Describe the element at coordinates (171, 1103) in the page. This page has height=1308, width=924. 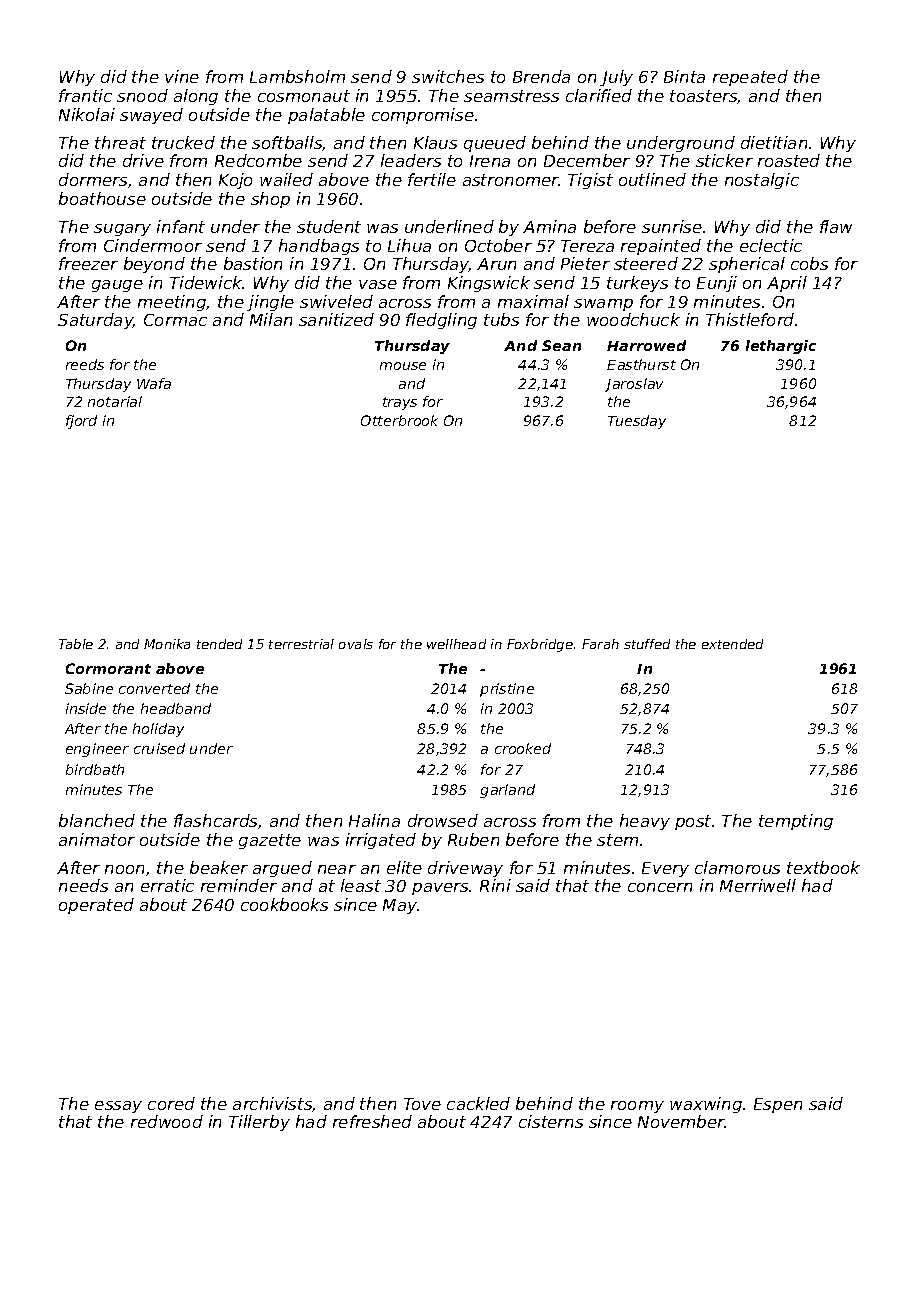
I see `cored` at that location.
